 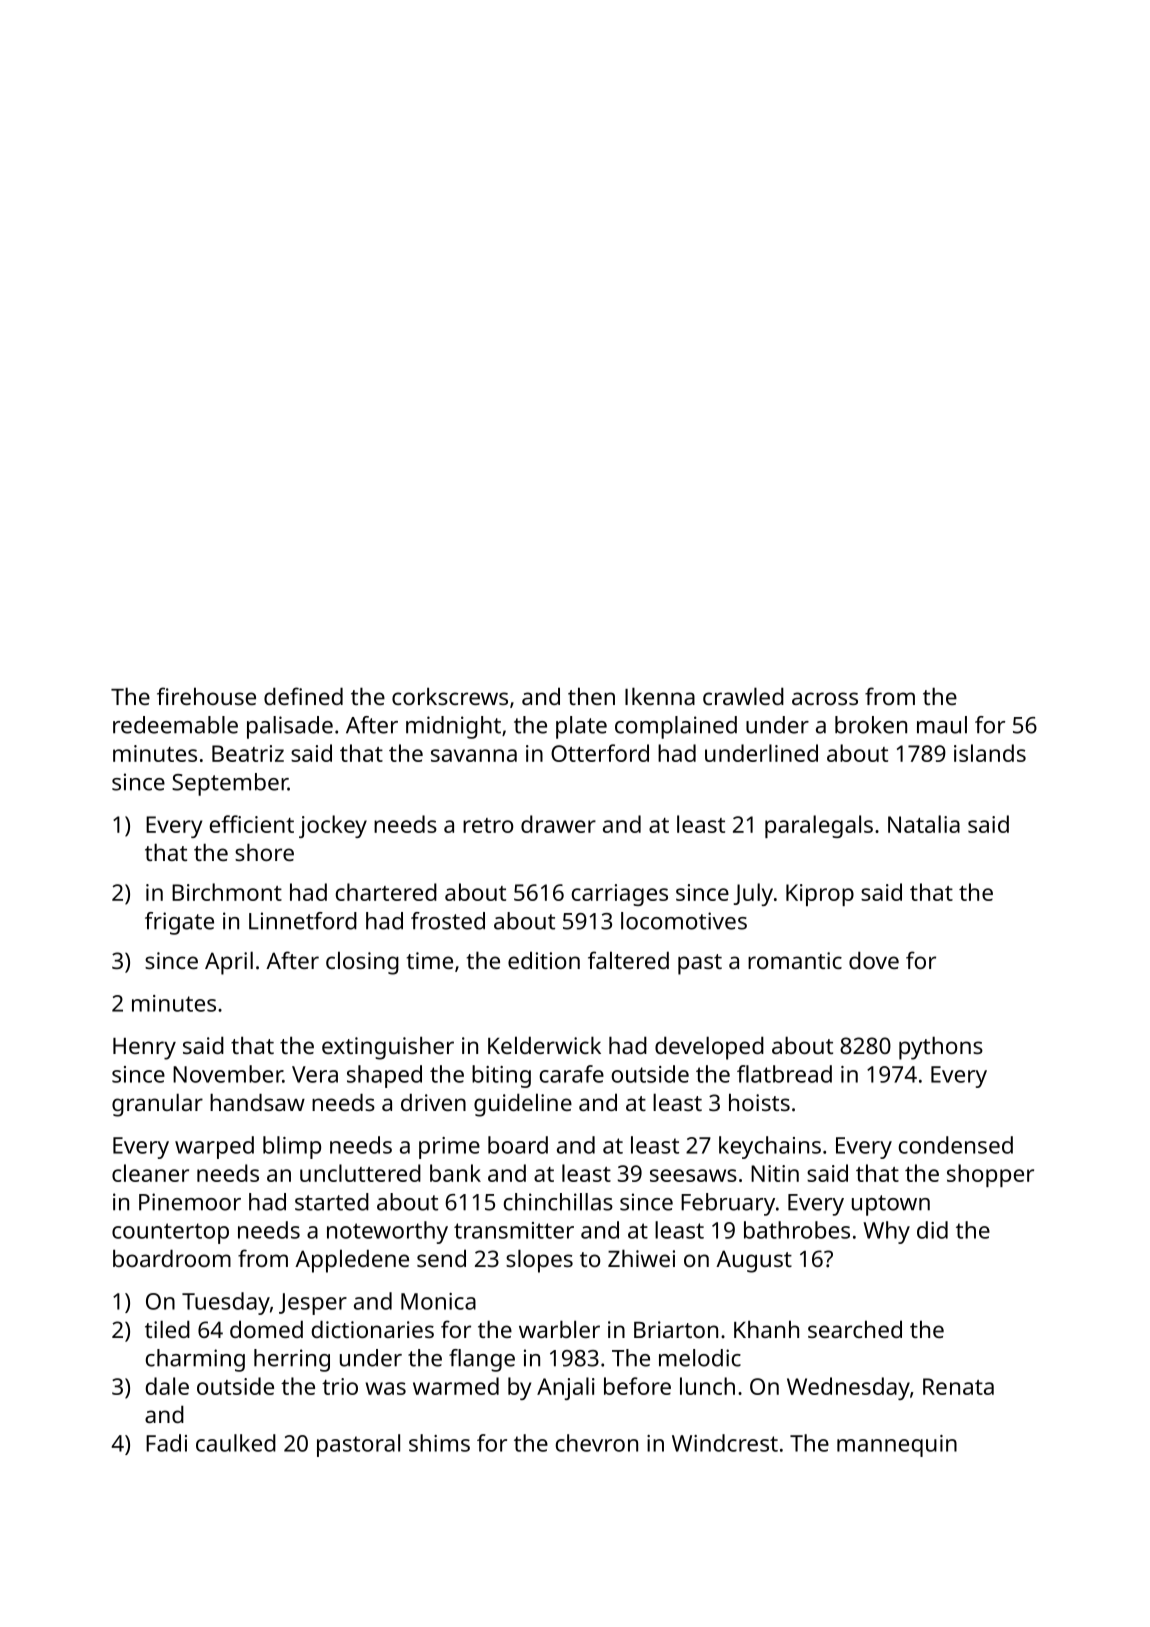 I want to click on efficient, so click(x=252, y=824).
